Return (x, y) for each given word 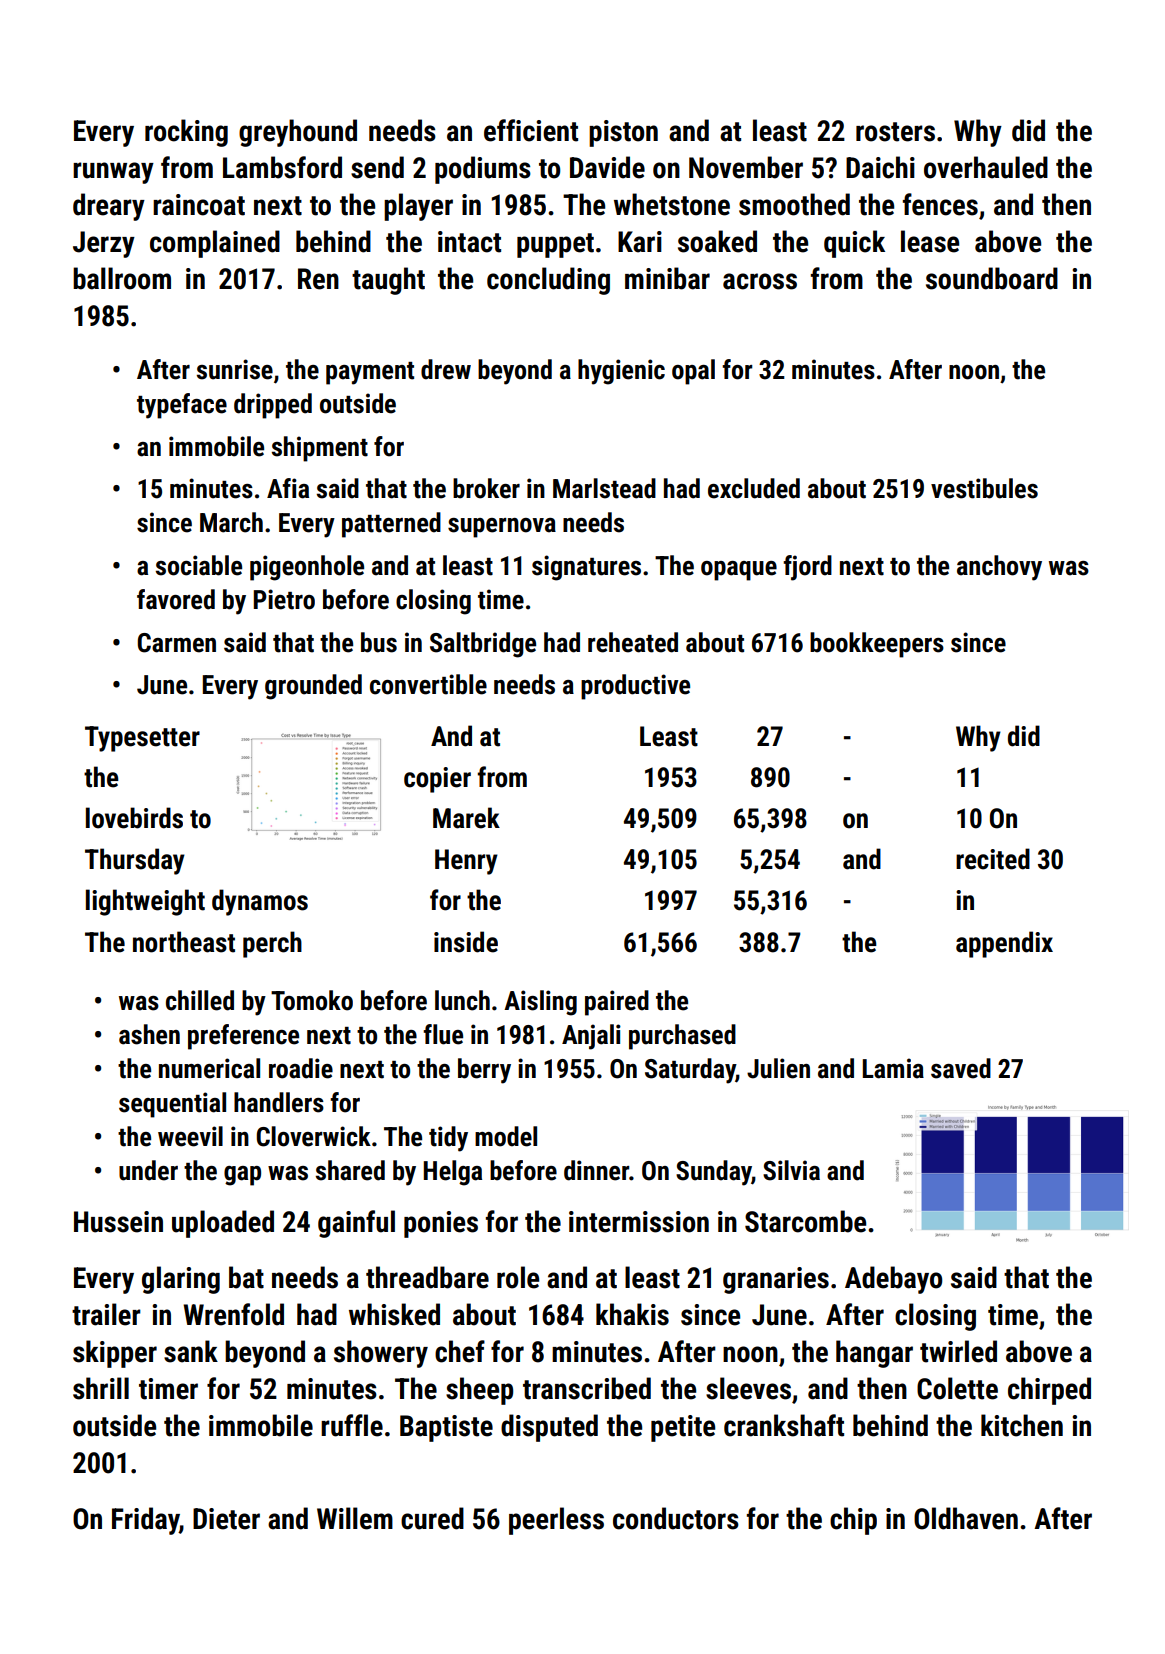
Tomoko (312, 1000)
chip (853, 1521)
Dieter (226, 1519)
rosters (895, 132)
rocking (186, 133)
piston (623, 133)
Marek (466, 818)
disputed (549, 1428)
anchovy (999, 568)
